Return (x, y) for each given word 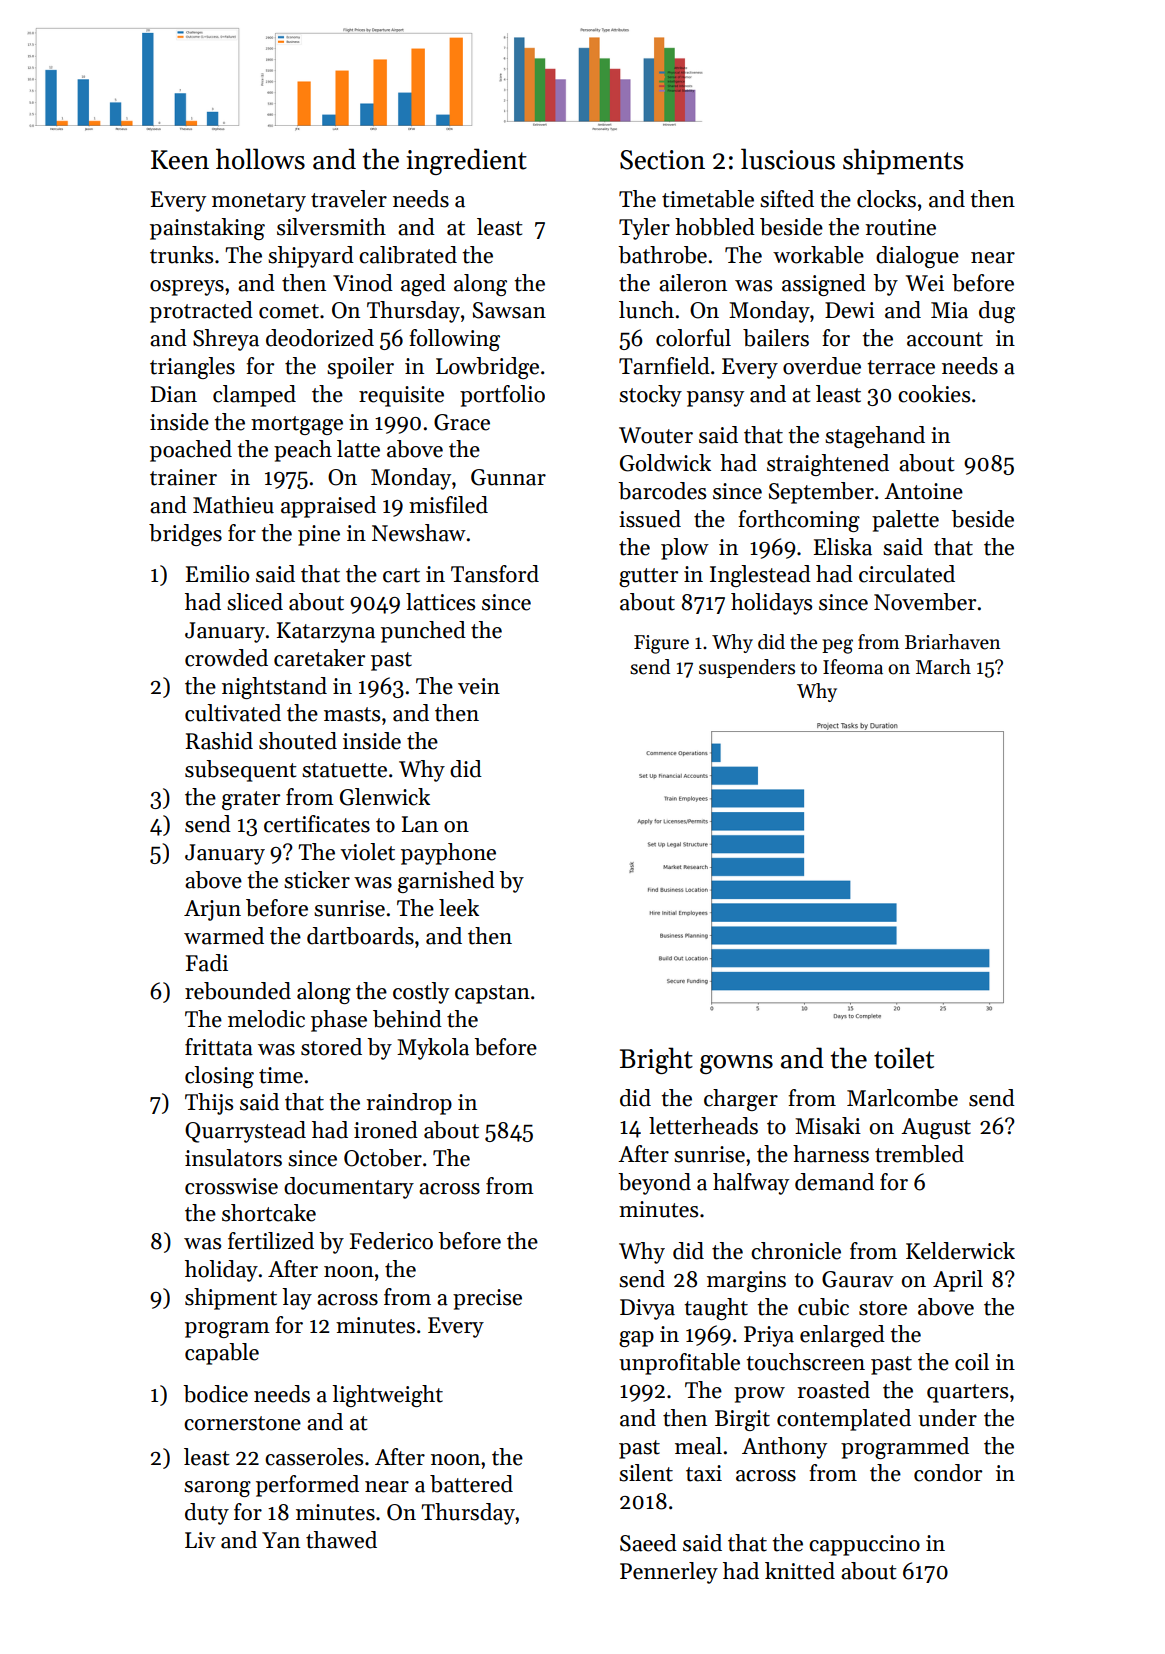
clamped (254, 396)
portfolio (502, 396)
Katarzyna (326, 632)
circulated (907, 574)
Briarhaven (952, 642)
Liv (200, 1540)
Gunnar (508, 477)
